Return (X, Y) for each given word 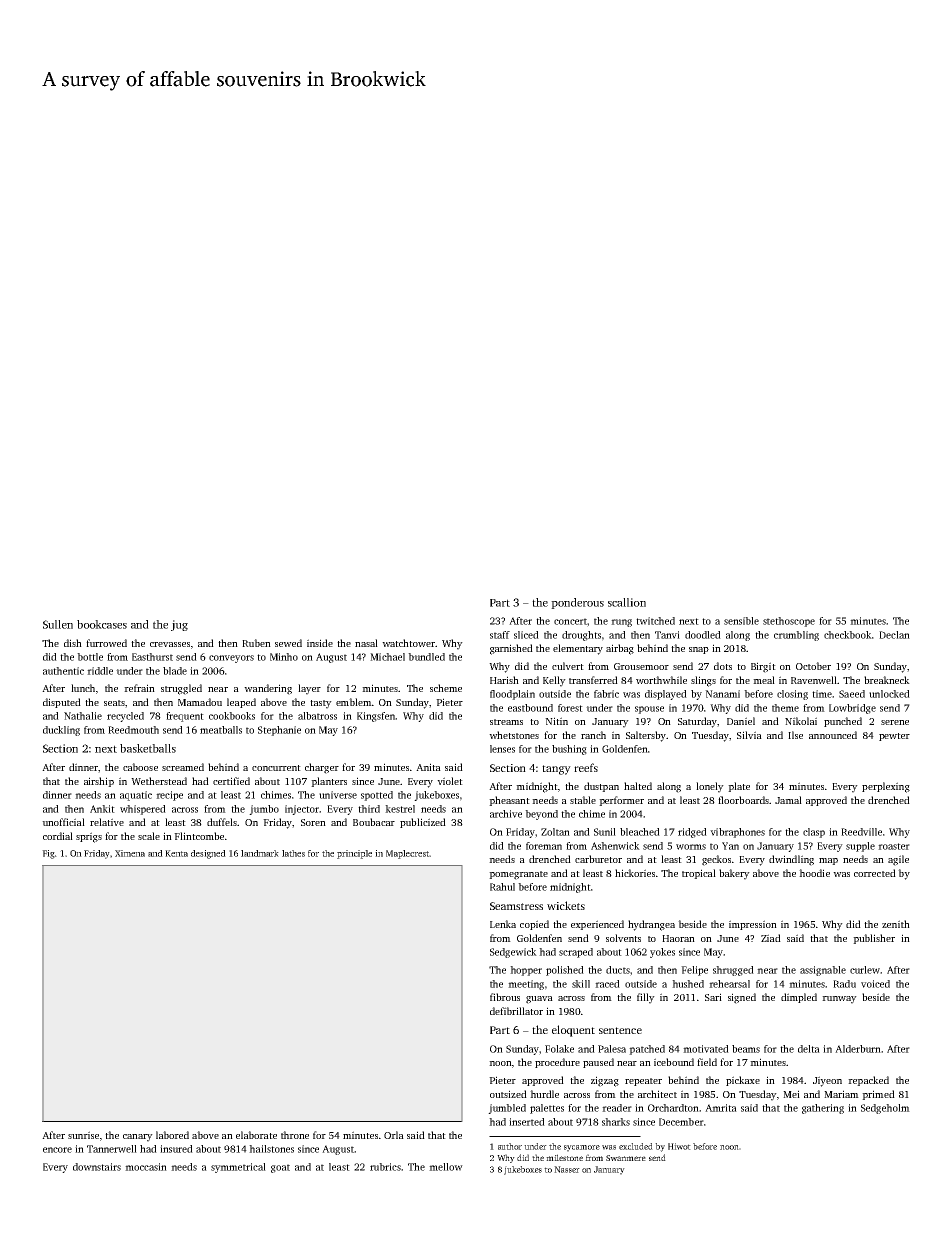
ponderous (577, 603)
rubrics (385, 1167)
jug (179, 625)
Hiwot (679, 1146)
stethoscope (789, 622)
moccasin (146, 1167)
